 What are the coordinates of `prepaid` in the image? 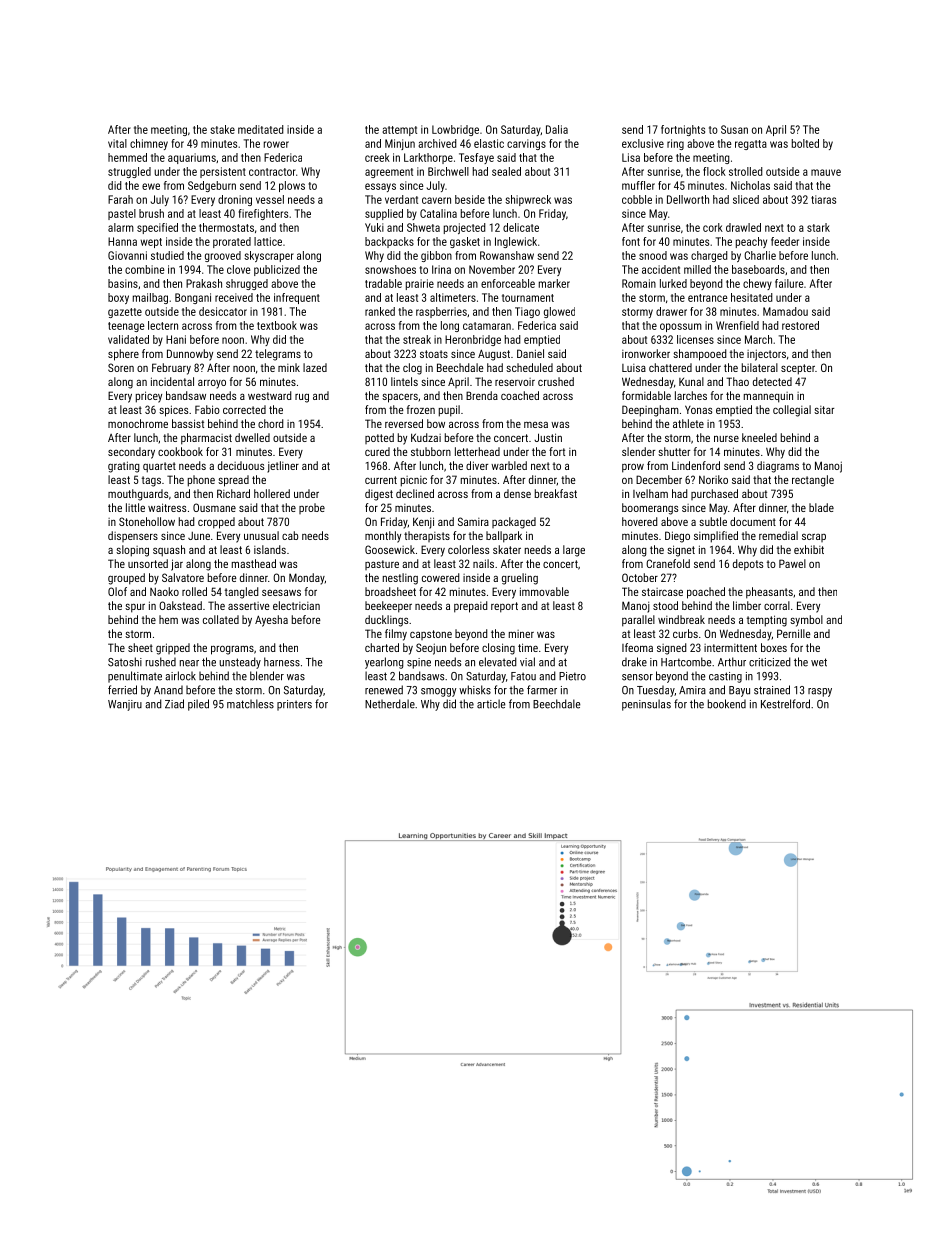 It's located at (471, 607).
